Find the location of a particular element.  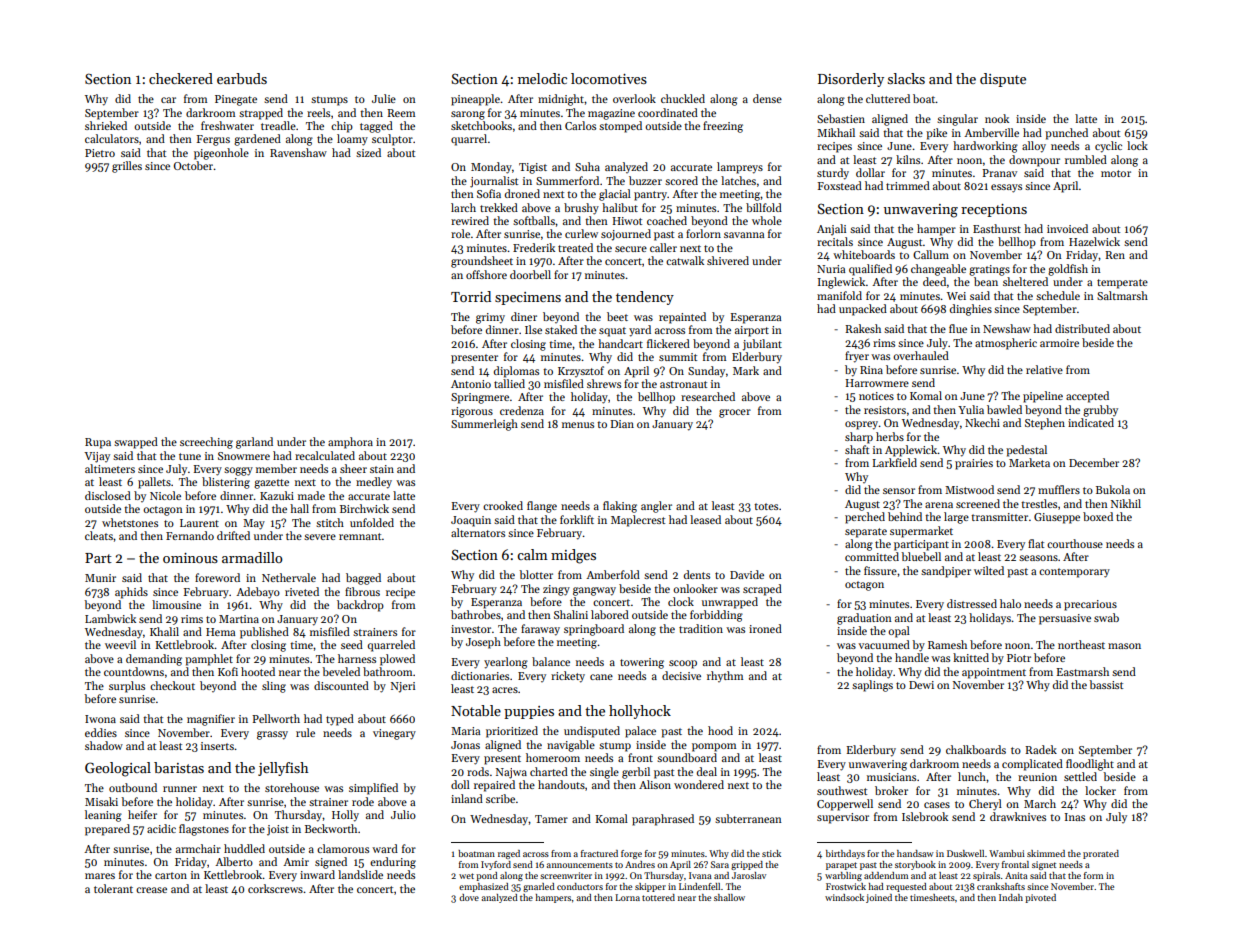

Nicole is located at coordinates (165, 495).
